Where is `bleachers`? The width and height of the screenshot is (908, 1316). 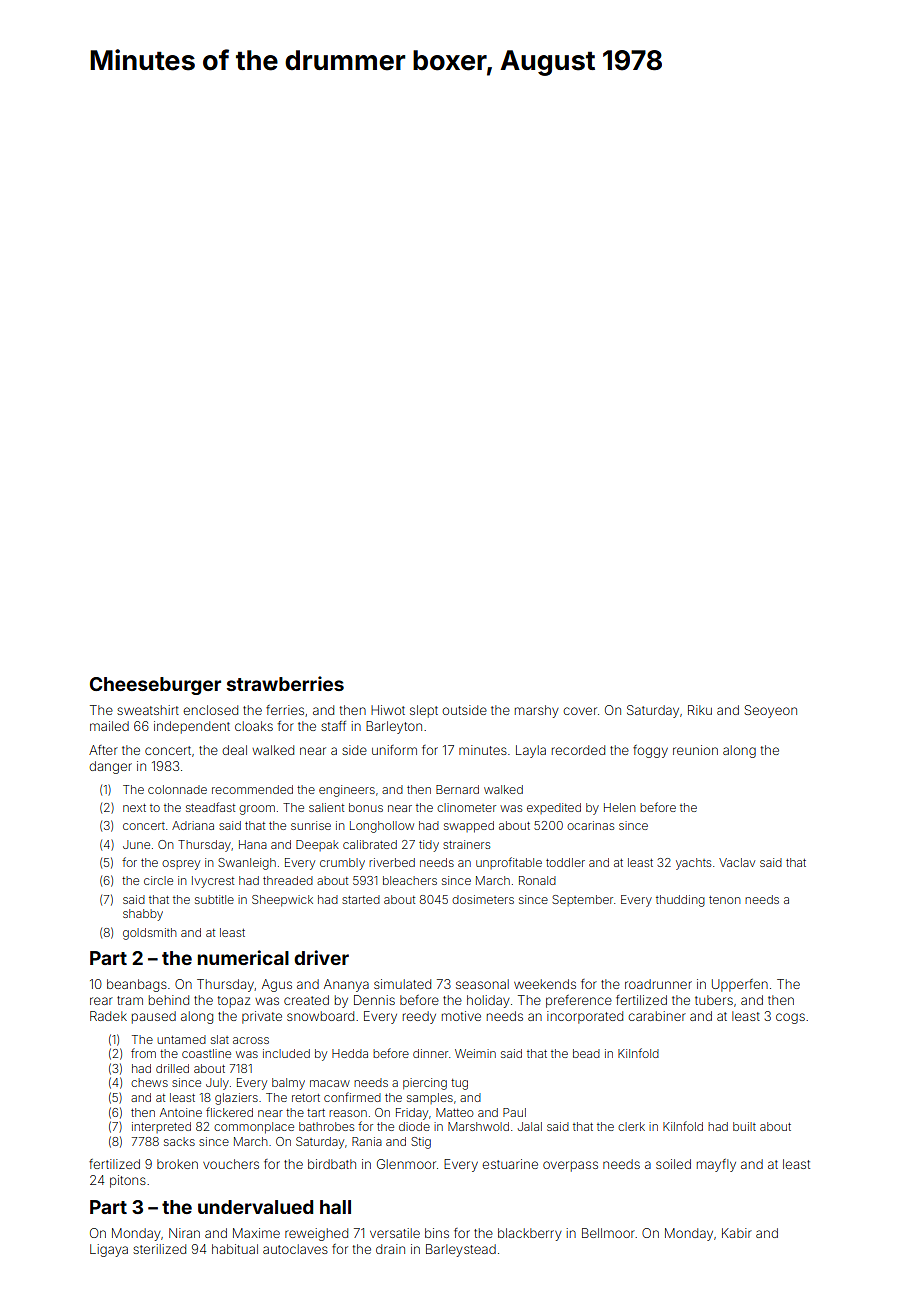
bleachers is located at coordinates (410, 880).
